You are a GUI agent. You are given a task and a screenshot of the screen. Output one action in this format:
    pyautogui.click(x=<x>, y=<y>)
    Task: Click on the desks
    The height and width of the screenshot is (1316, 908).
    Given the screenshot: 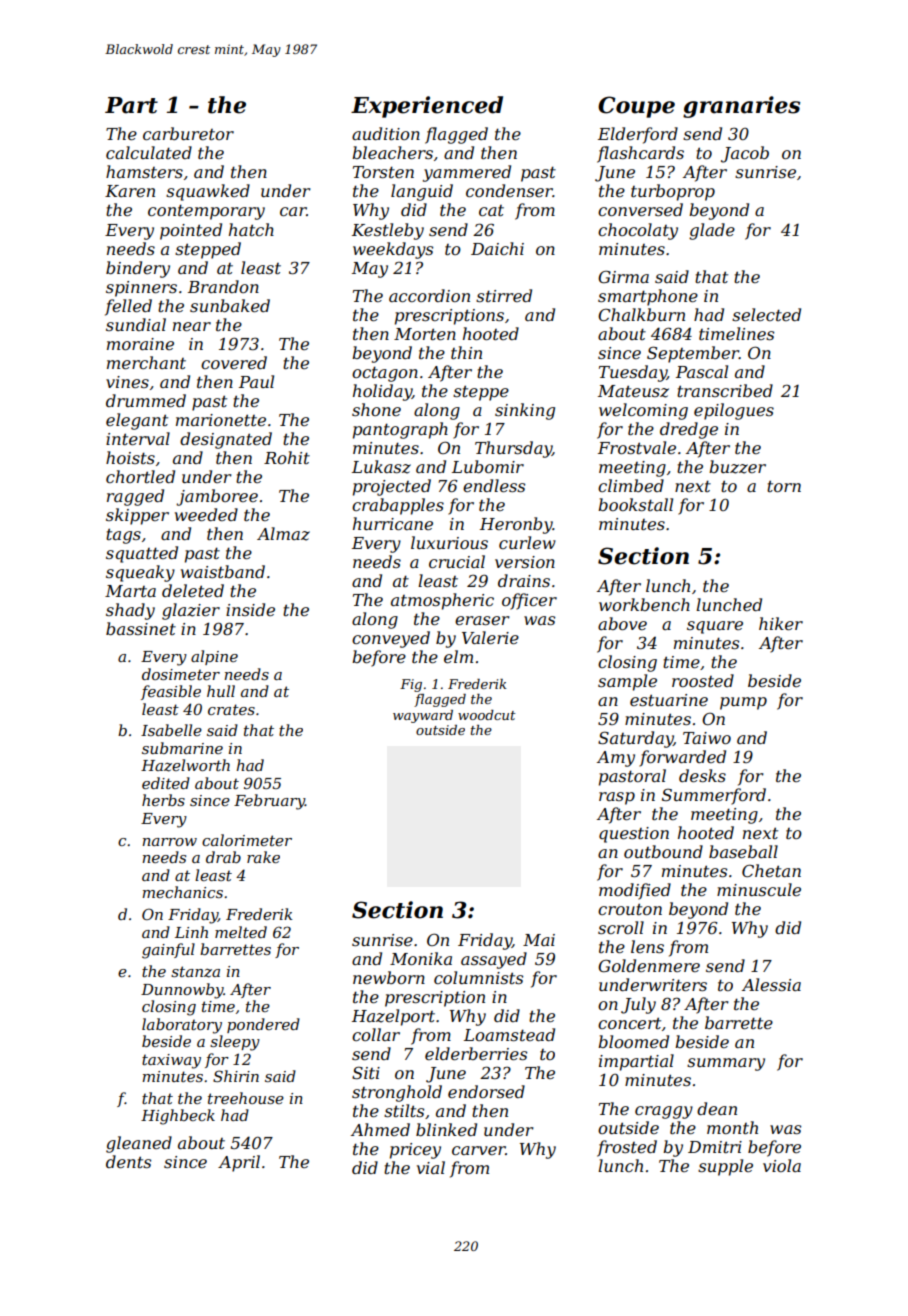 What is the action you would take?
    pyautogui.click(x=702, y=775)
